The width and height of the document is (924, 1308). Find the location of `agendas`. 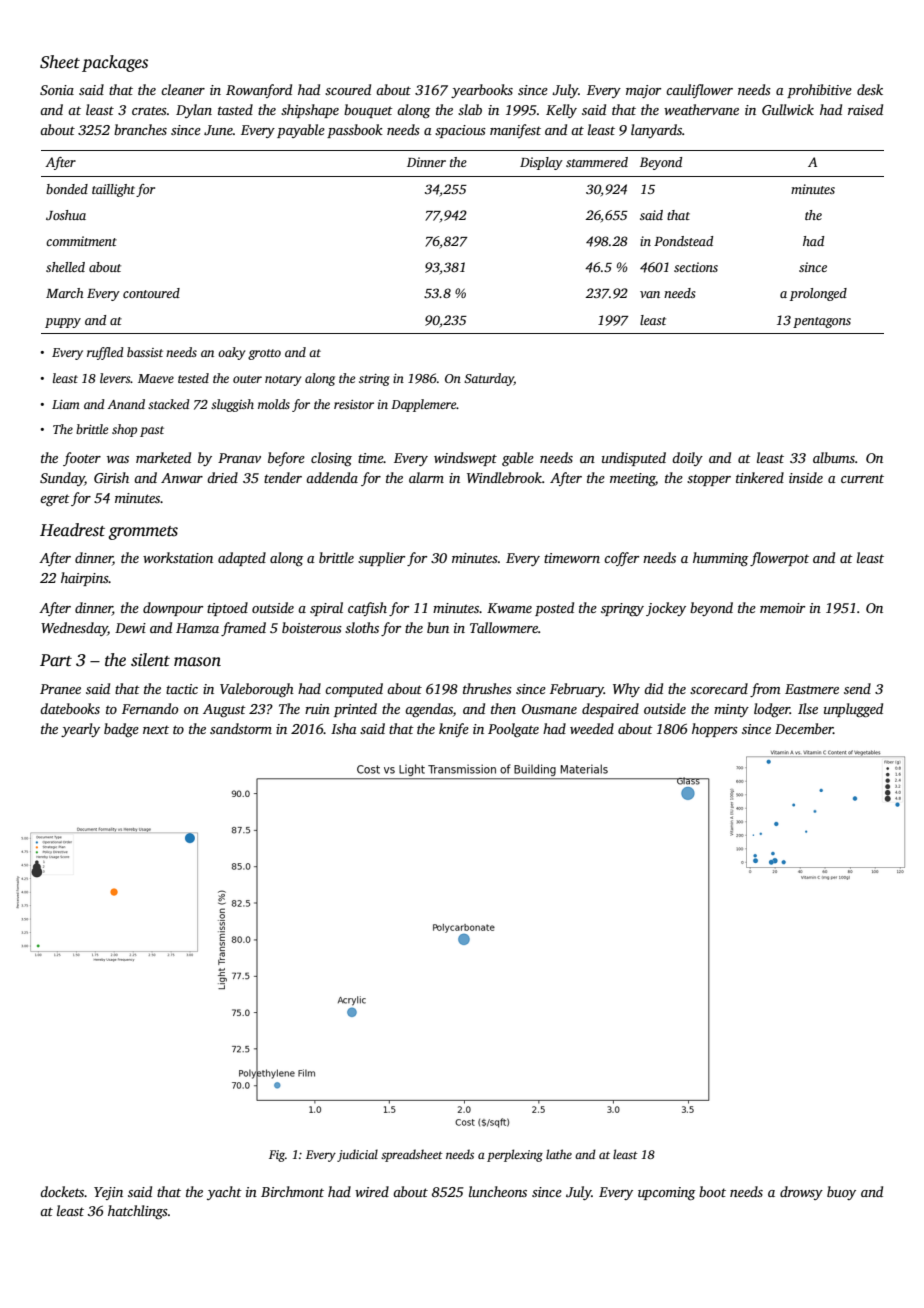

agendas is located at coordinates (429, 710).
